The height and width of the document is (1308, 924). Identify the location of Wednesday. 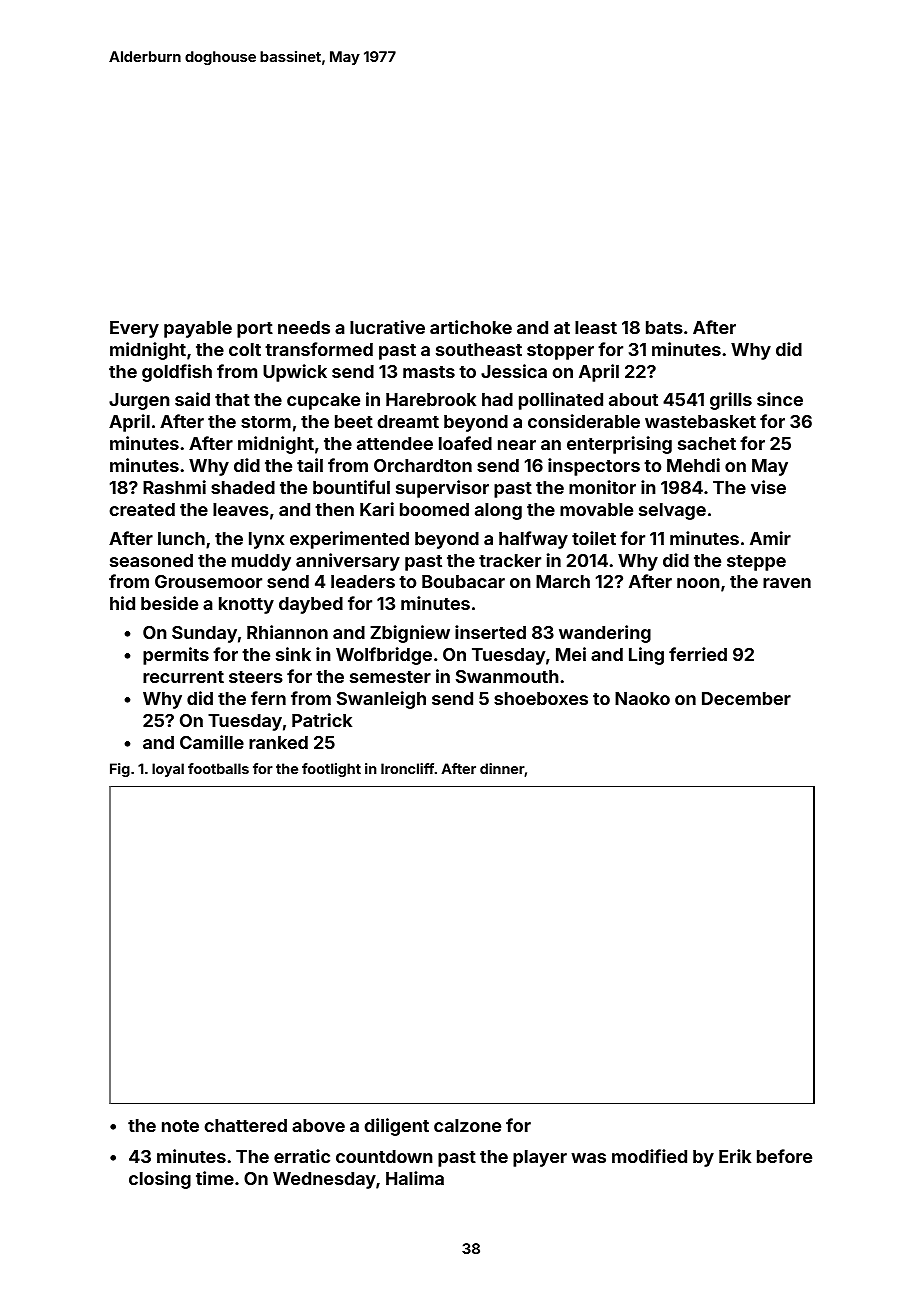
(324, 1180).
